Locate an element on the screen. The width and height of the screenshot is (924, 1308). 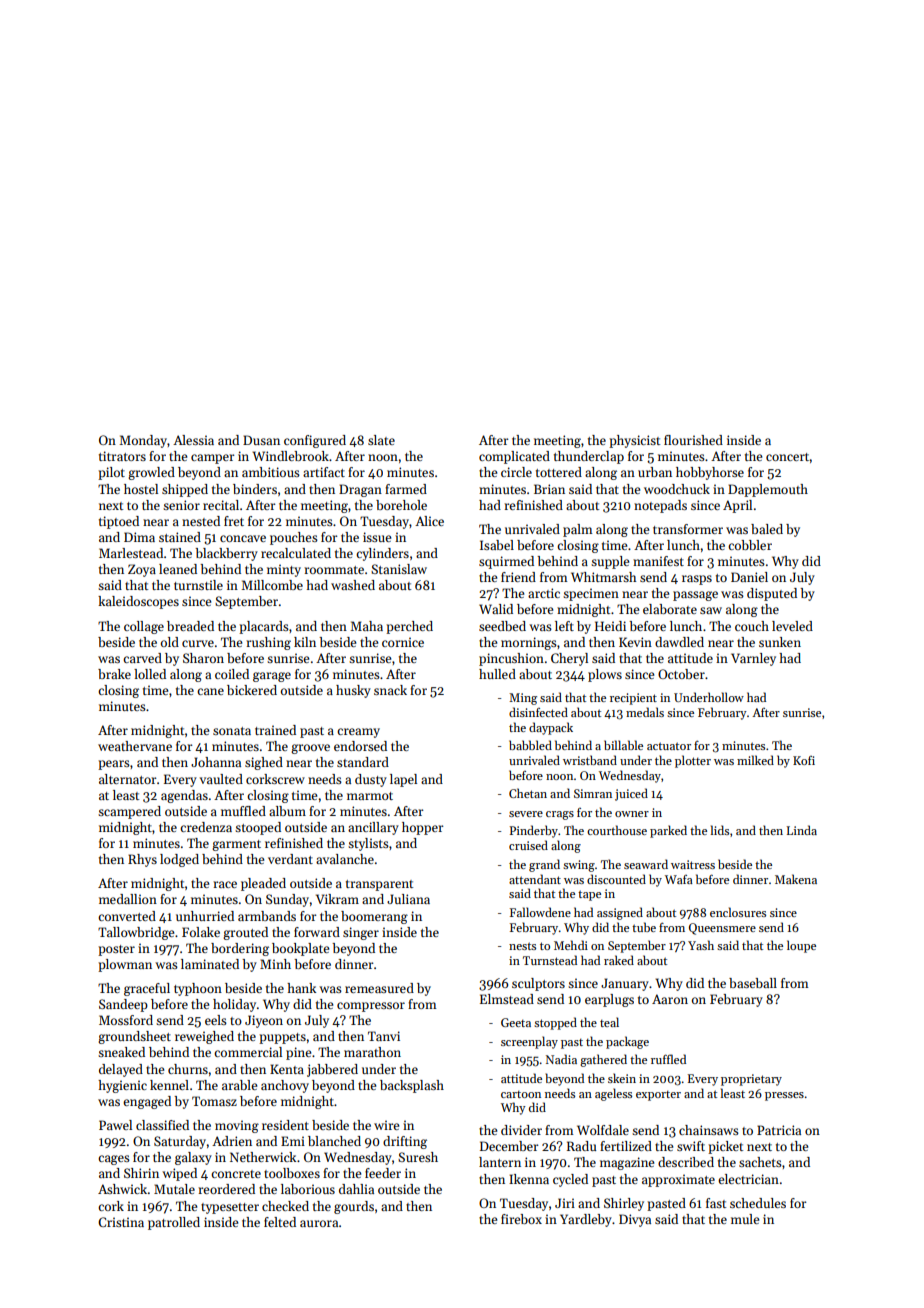
Saturday is located at coordinates (180, 1142).
